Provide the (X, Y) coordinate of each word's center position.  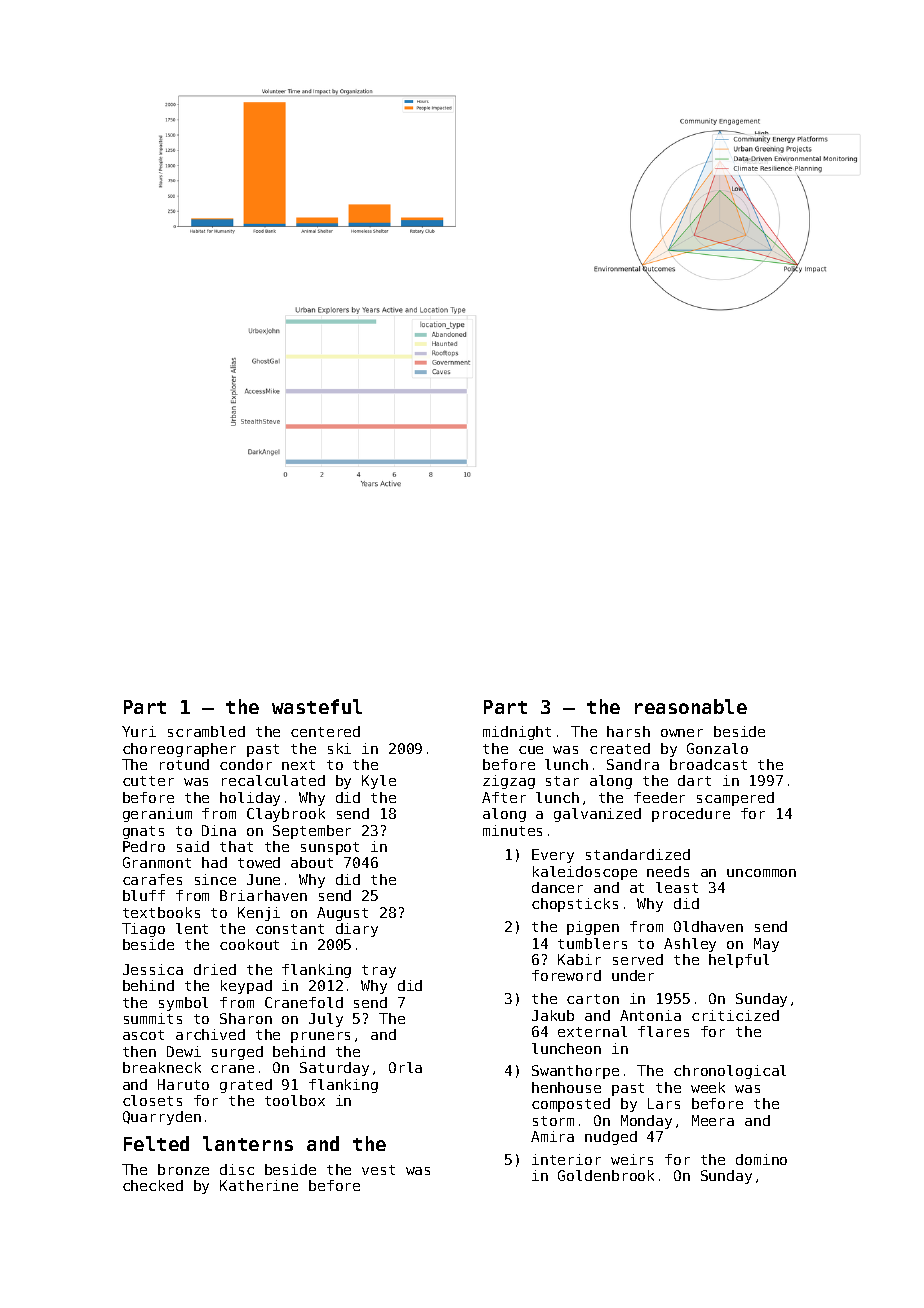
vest (378, 1170)
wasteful (317, 706)
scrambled (206, 731)
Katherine (259, 1185)
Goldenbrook (606, 1175)
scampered (735, 799)
